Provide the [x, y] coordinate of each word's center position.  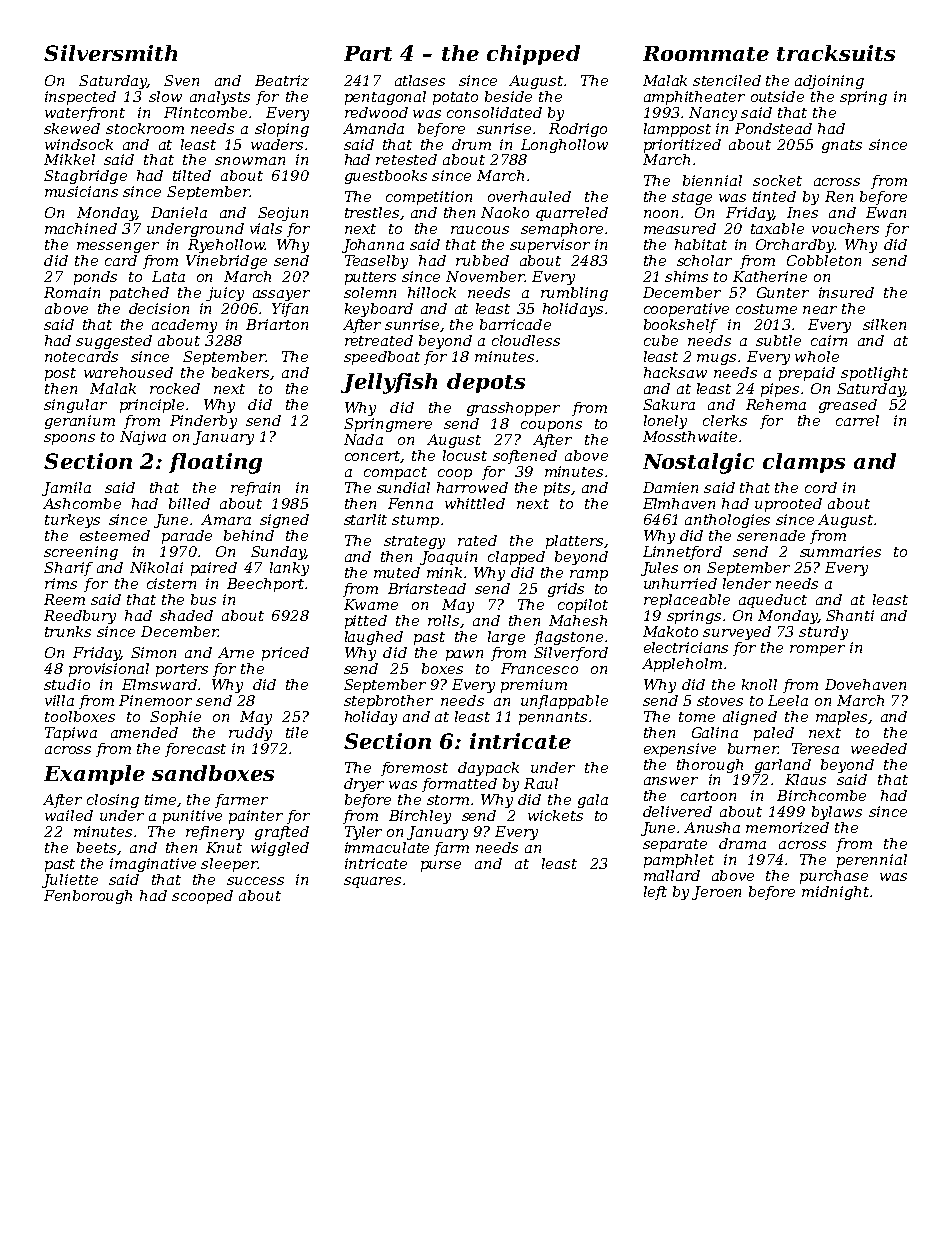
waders [277, 144]
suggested [114, 342]
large [506, 638]
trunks [68, 631]
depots [486, 383]
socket [777, 180]
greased [848, 406]
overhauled [529, 196]
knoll [759, 684]
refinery [215, 833]
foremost [414, 769]
